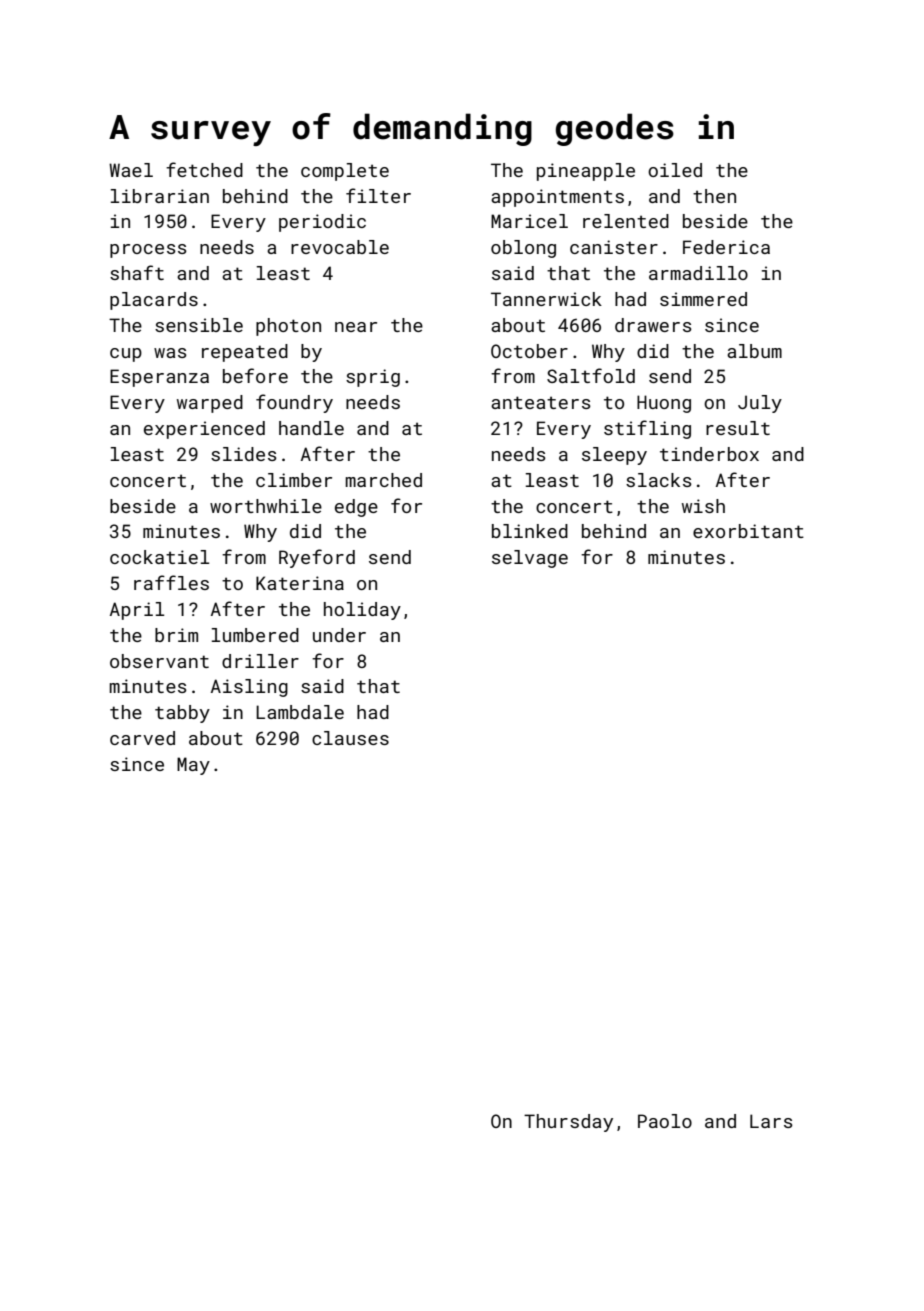  I want to click on anteaters, so click(541, 402).
